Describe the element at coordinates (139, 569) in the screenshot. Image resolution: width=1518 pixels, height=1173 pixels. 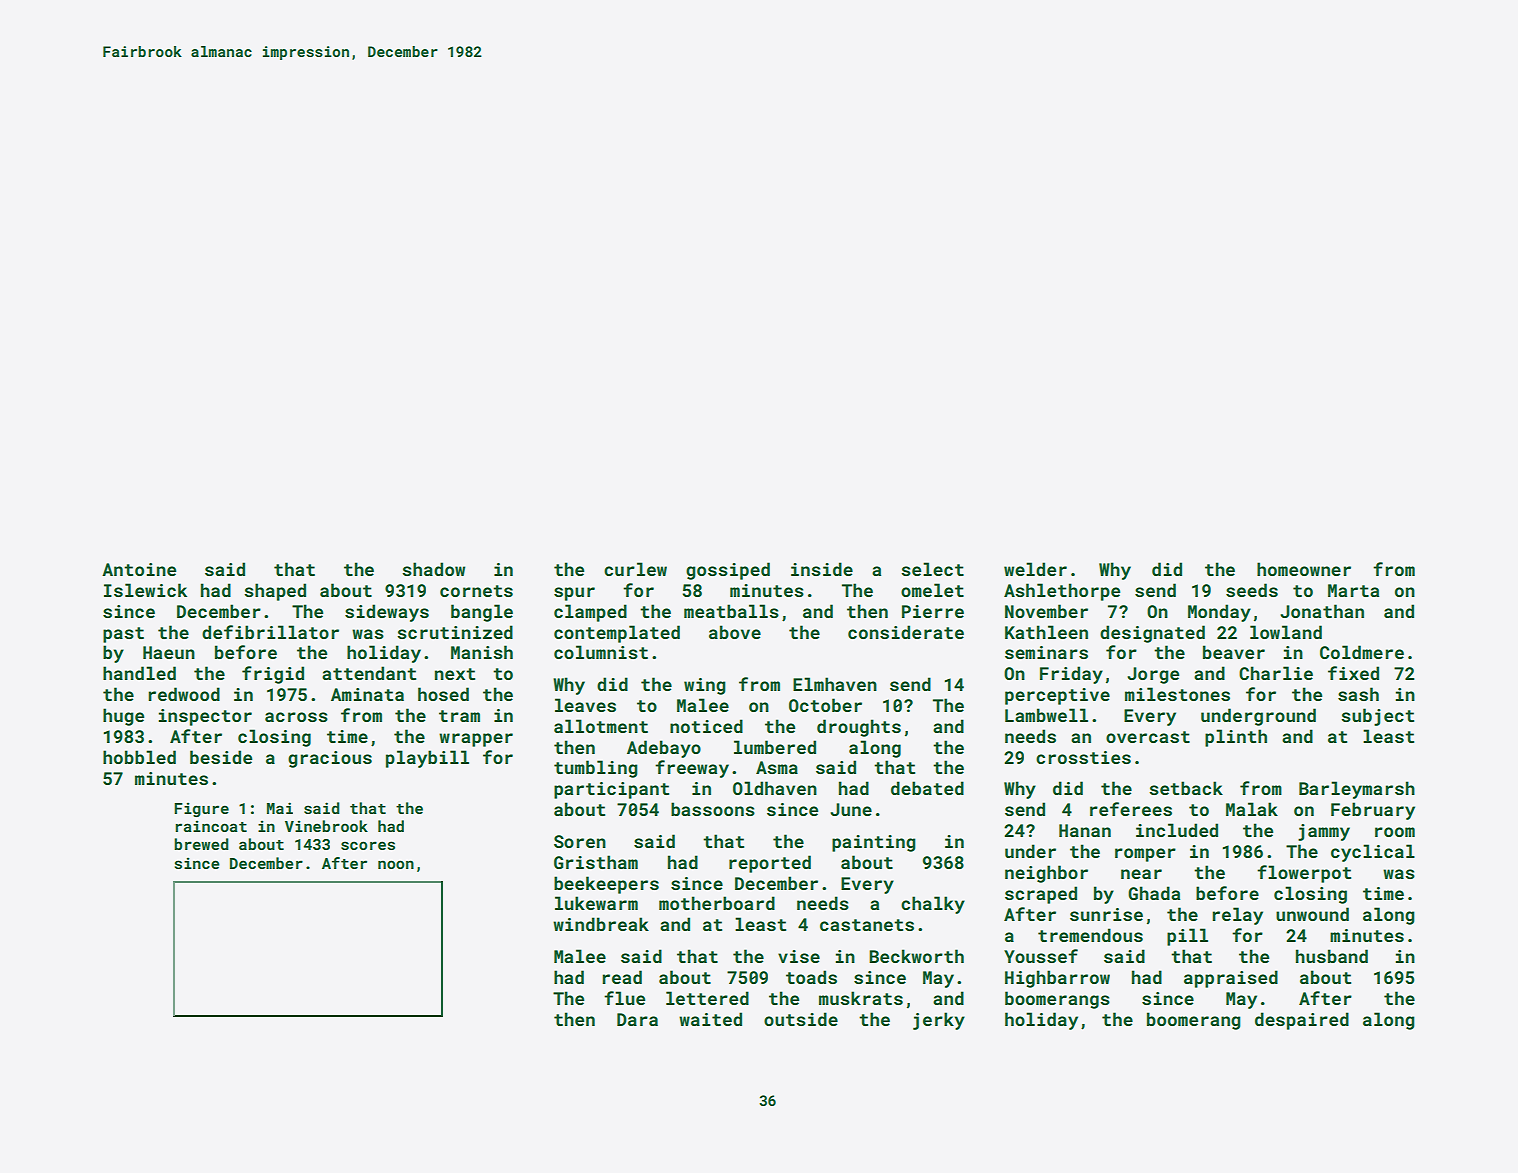
I see `Antoine` at that location.
